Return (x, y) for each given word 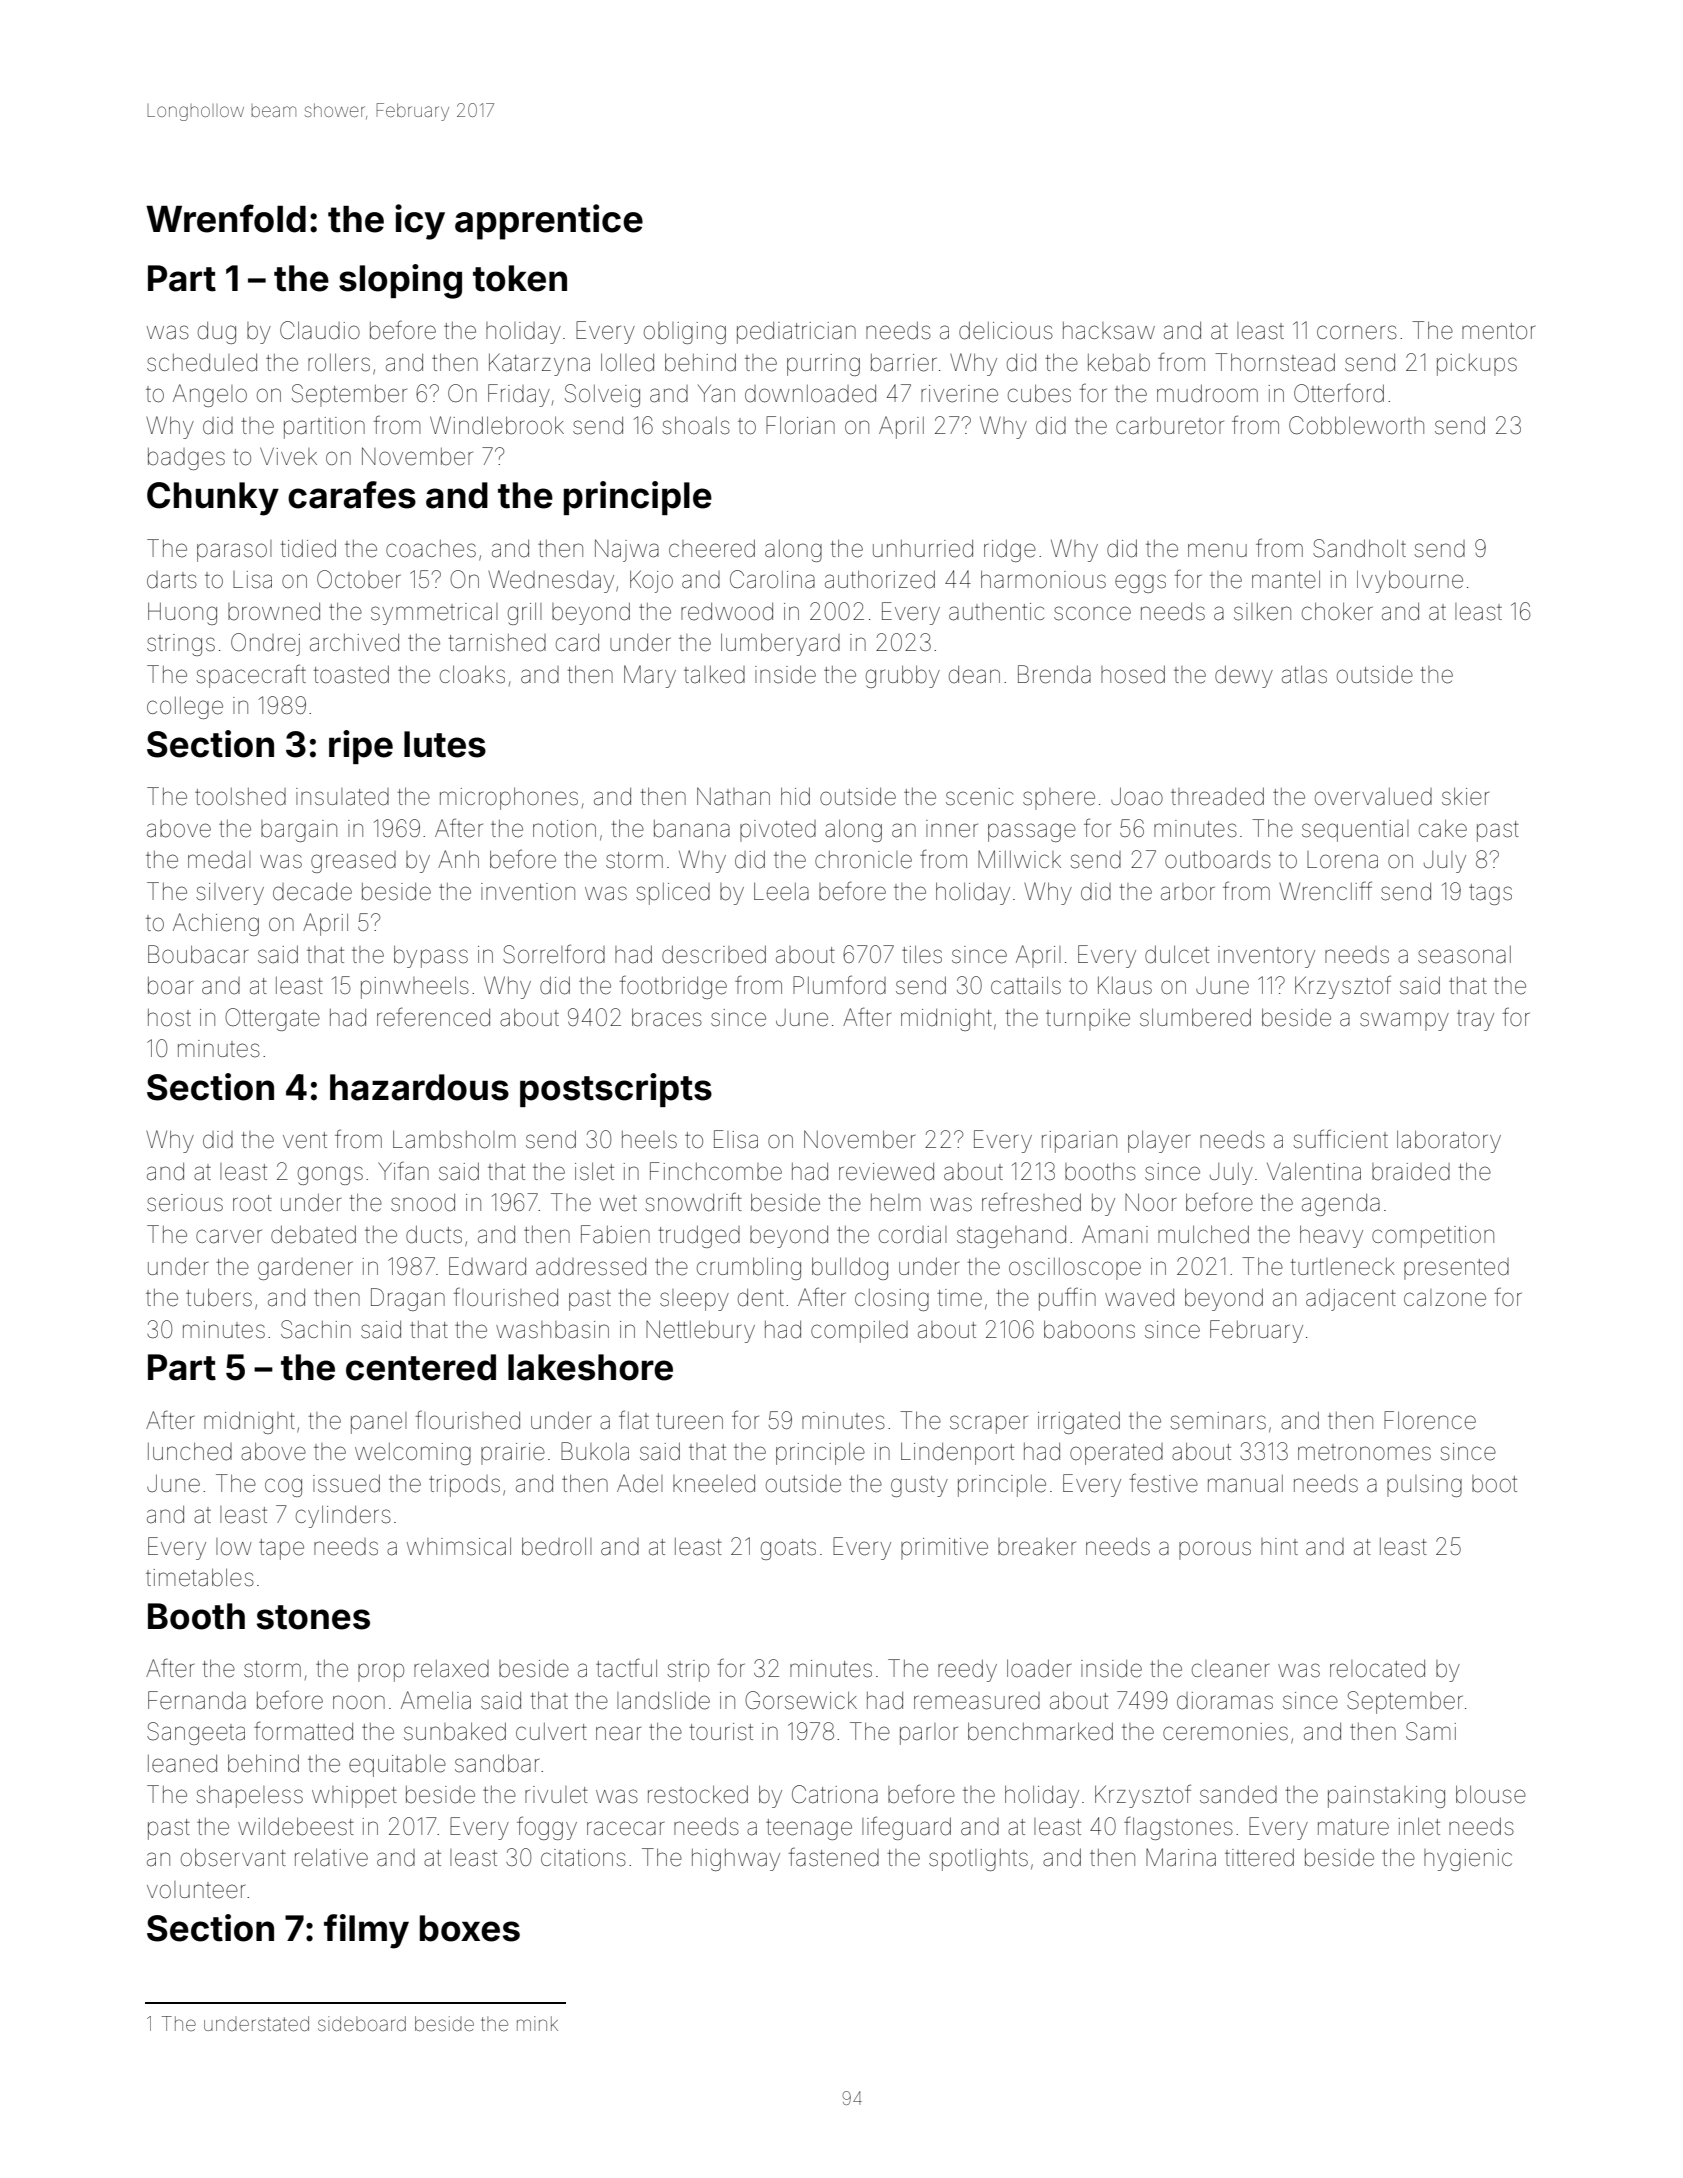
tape (281, 1549)
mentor (1498, 331)
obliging (685, 333)
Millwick (1019, 859)
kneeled (714, 1484)
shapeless (249, 1796)
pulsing (1424, 1486)
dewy (1244, 676)
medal (219, 860)
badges (186, 459)
